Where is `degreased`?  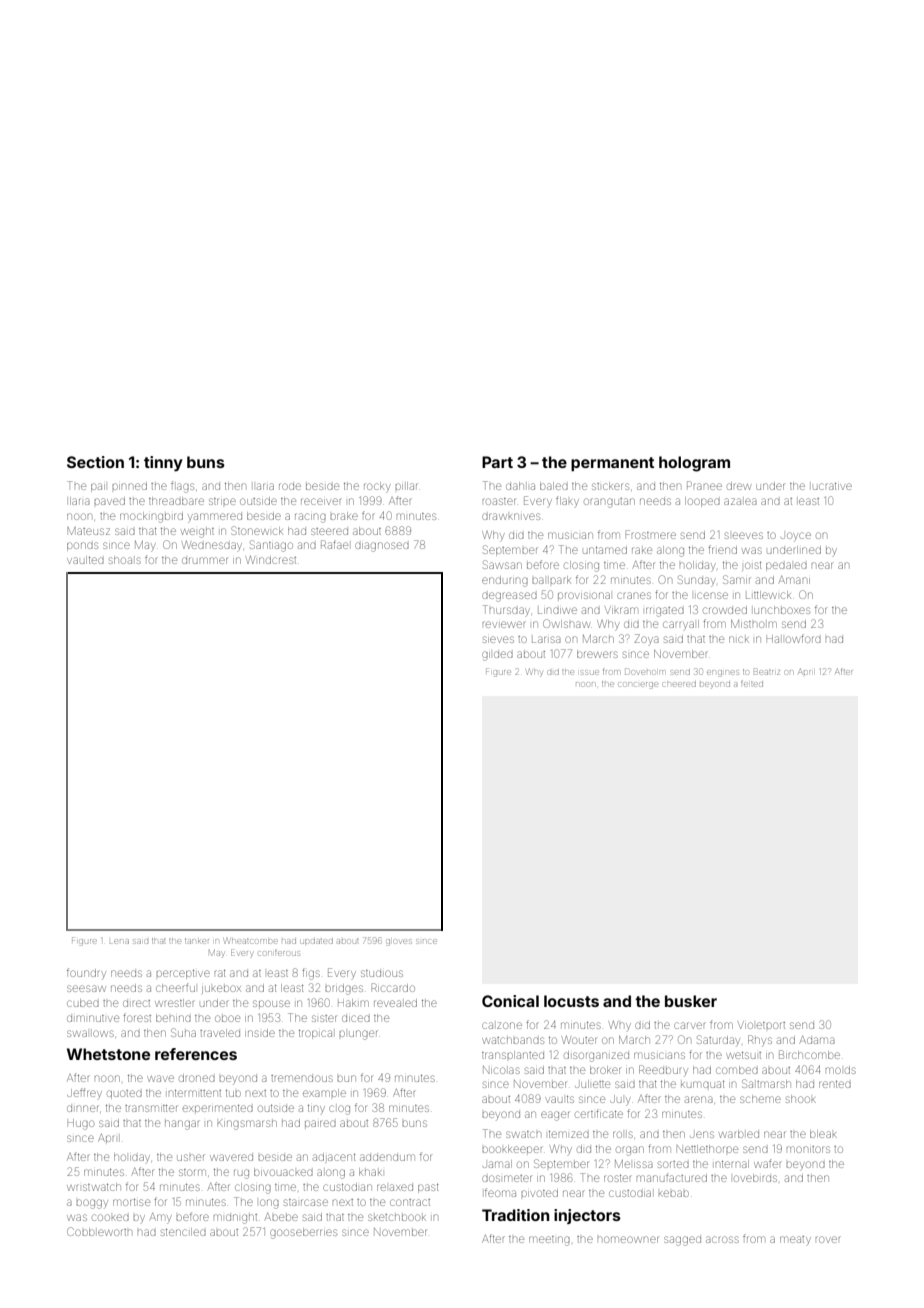
degreased is located at coordinates (509, 597).
